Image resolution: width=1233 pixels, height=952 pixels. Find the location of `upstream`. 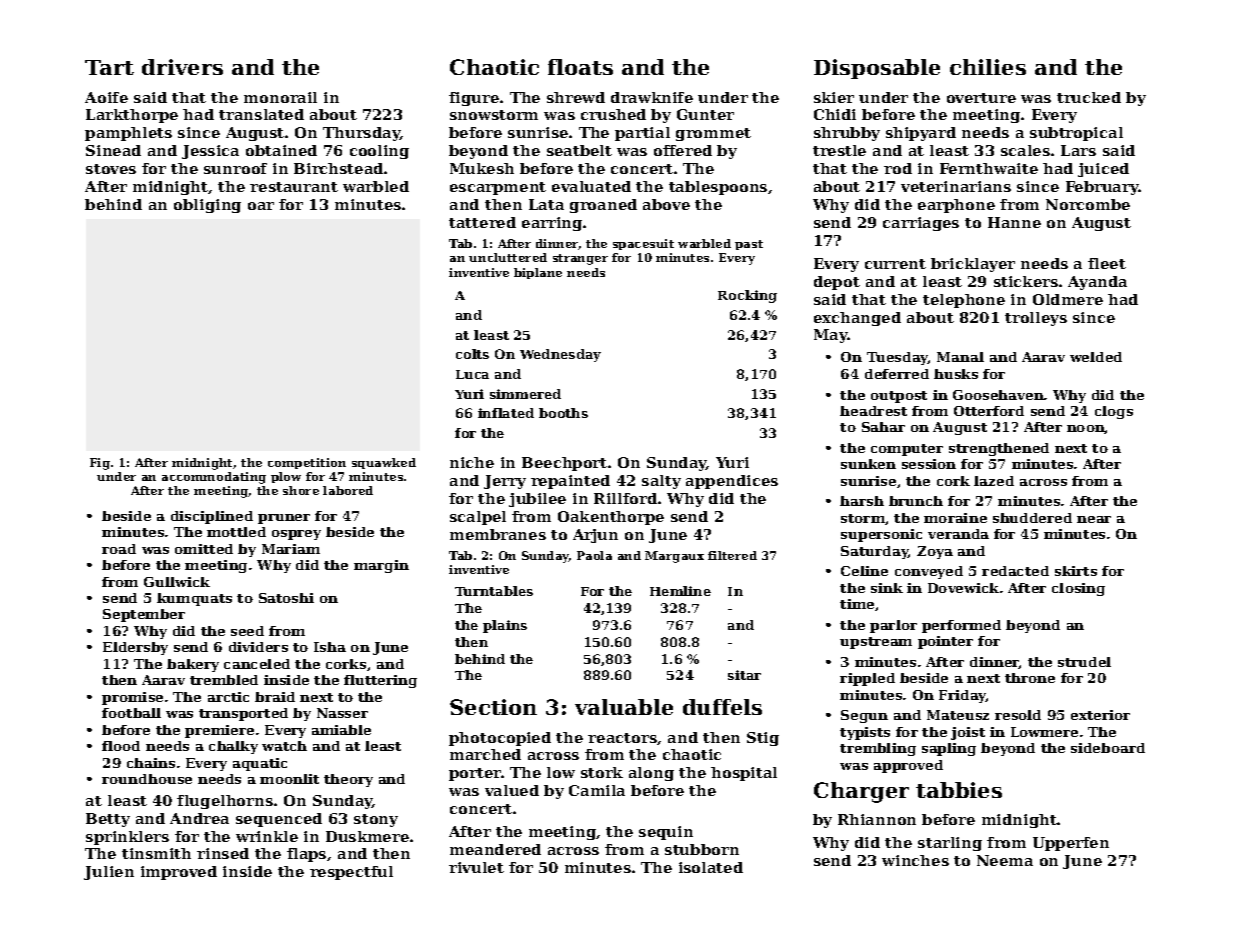

upstream is located at coordinates (876, 643).
